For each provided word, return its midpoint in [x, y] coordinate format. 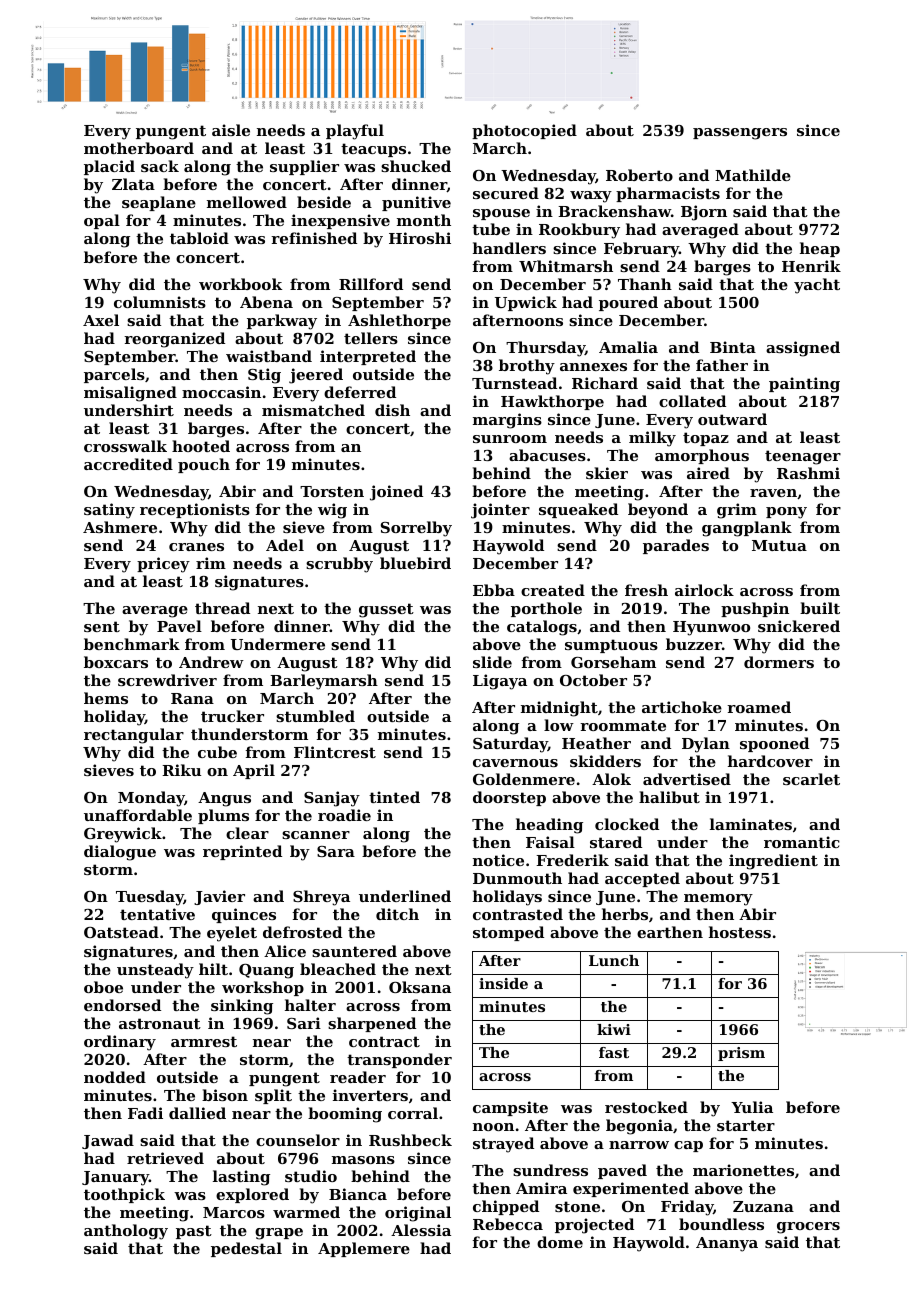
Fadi [145, 1113]
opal [102, 221]
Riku [181, 770]
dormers [779, 662]
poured [628, 303]
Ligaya [500, 682]
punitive [416, 203]
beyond [658, 511]
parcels [114, 375]
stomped [508, 933]
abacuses [547, 455]
